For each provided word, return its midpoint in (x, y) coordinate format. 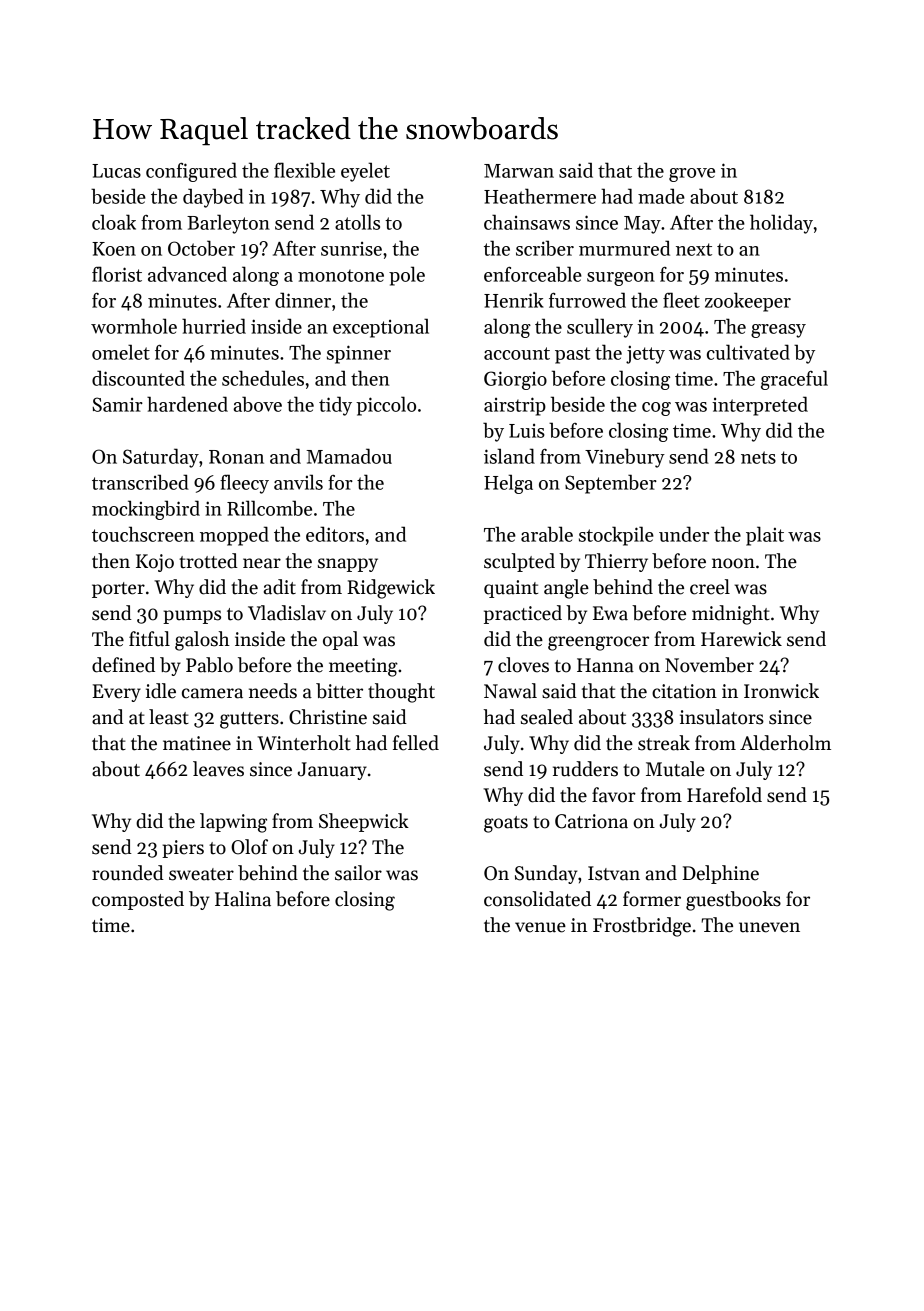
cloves (523, 665)
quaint (511, 589)
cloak (114, 222)
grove (692, 175)
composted (138, 900)
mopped (234, 536)
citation (684, 691)
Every (116, 693)
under (684, 534)
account (517, 353)
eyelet (365, 172)
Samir (117, 404)
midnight (731, 615)
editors (335, 534)
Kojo (155, 563)
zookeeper (748, 302)
